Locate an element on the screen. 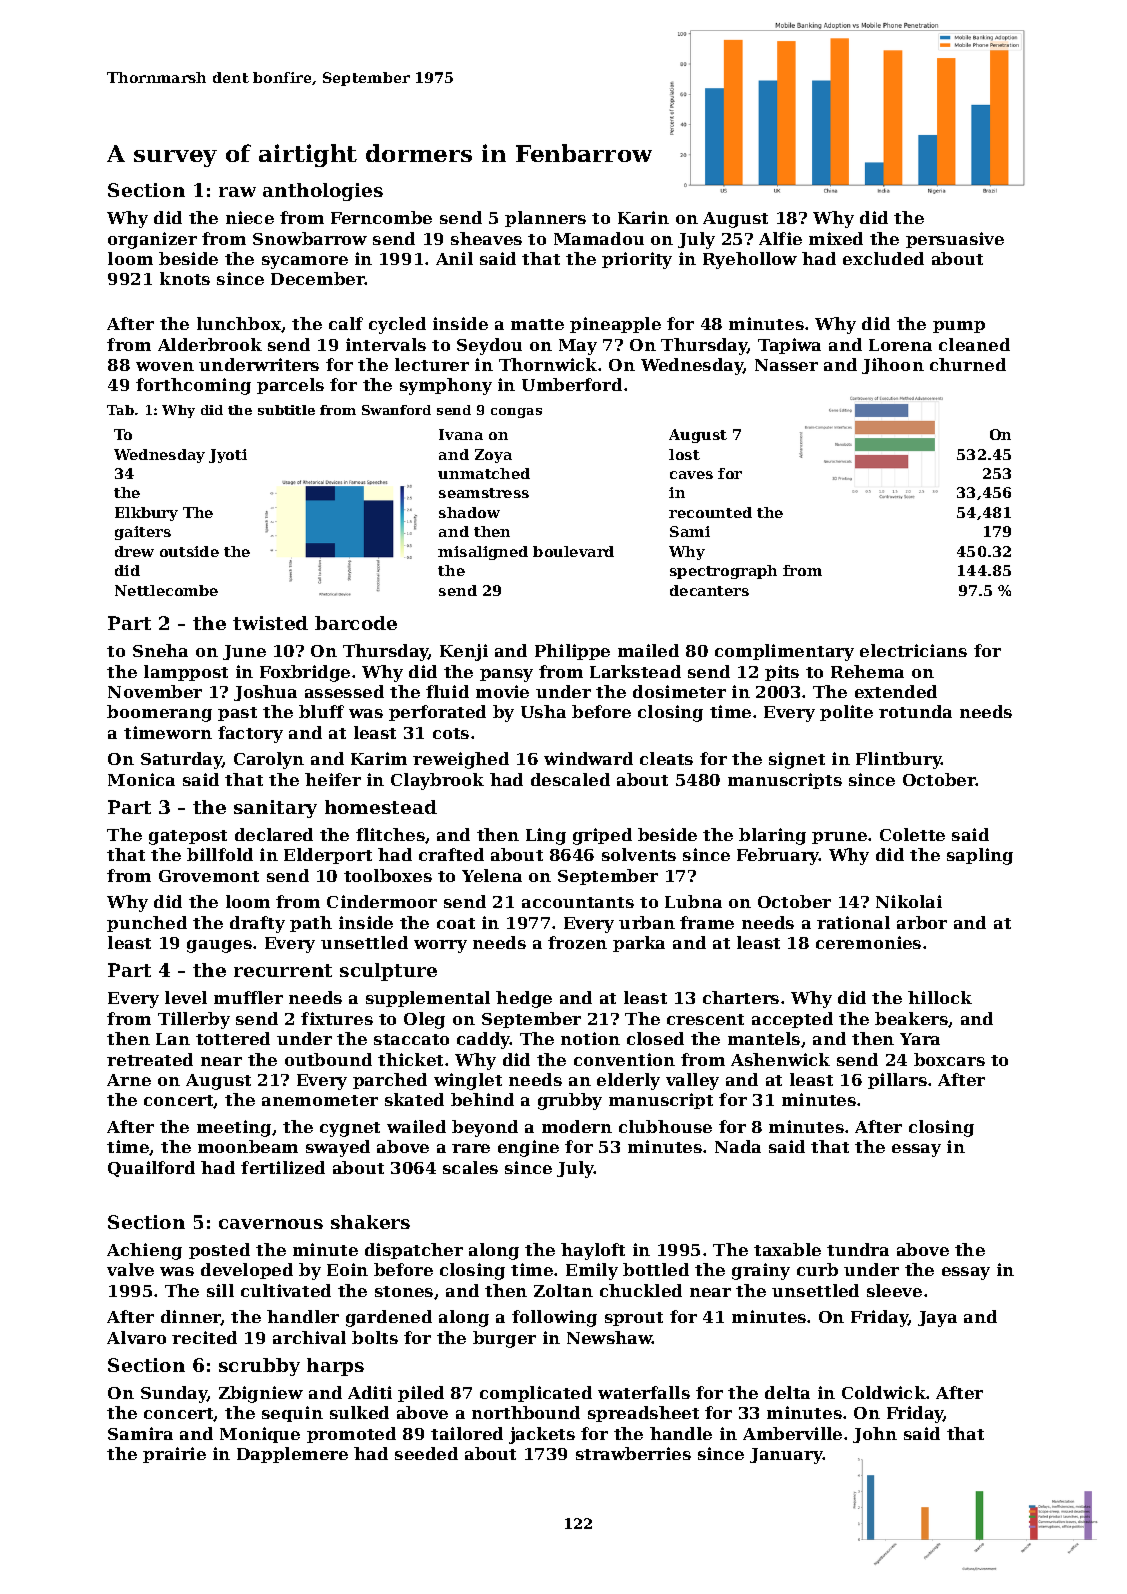 The height and width of the screenshot is (1594, 1127). John is located at coordinates (875, 1435).
